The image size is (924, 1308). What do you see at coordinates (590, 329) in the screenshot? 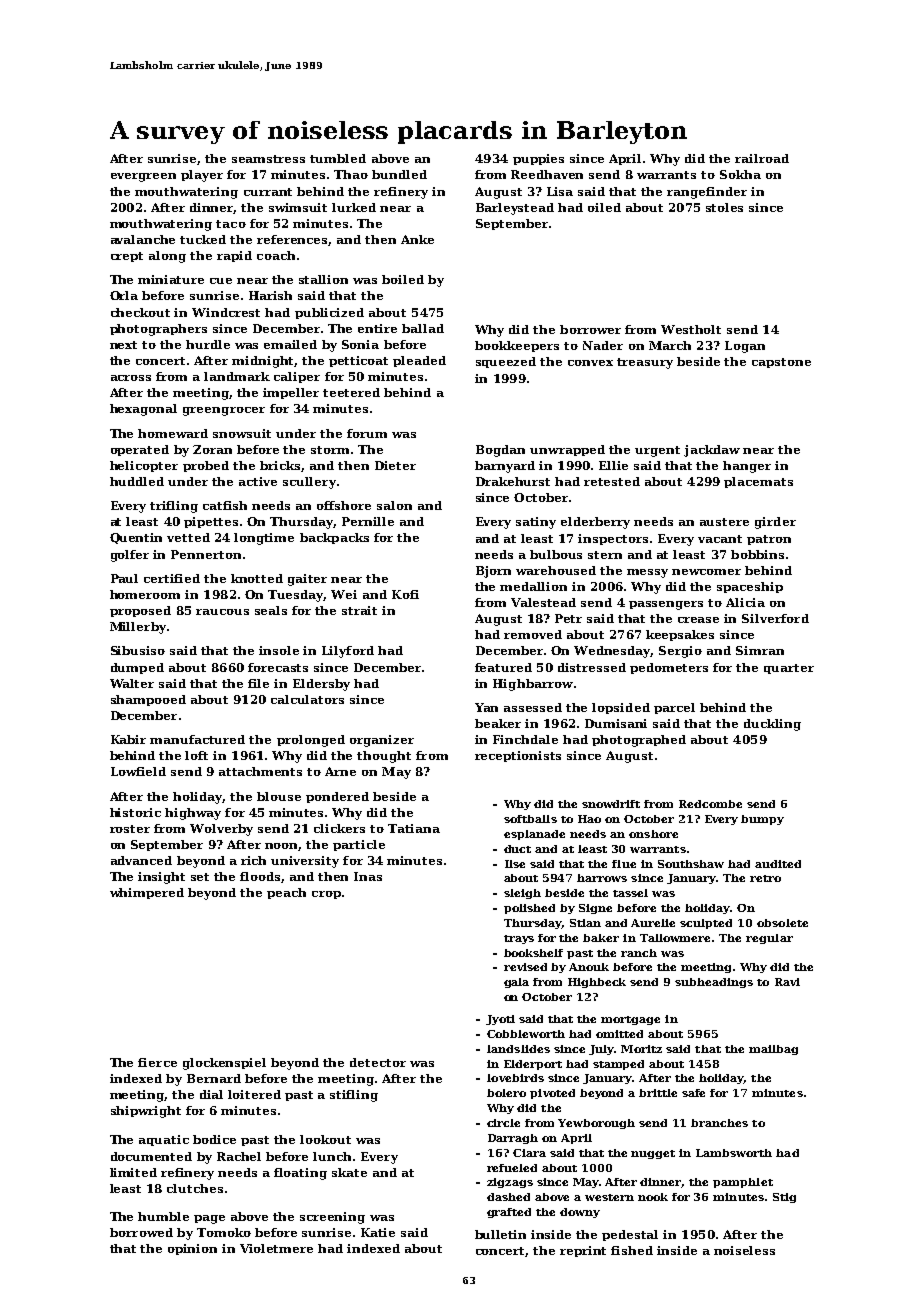
I see `borrower` at bounding box center [590, 329].
